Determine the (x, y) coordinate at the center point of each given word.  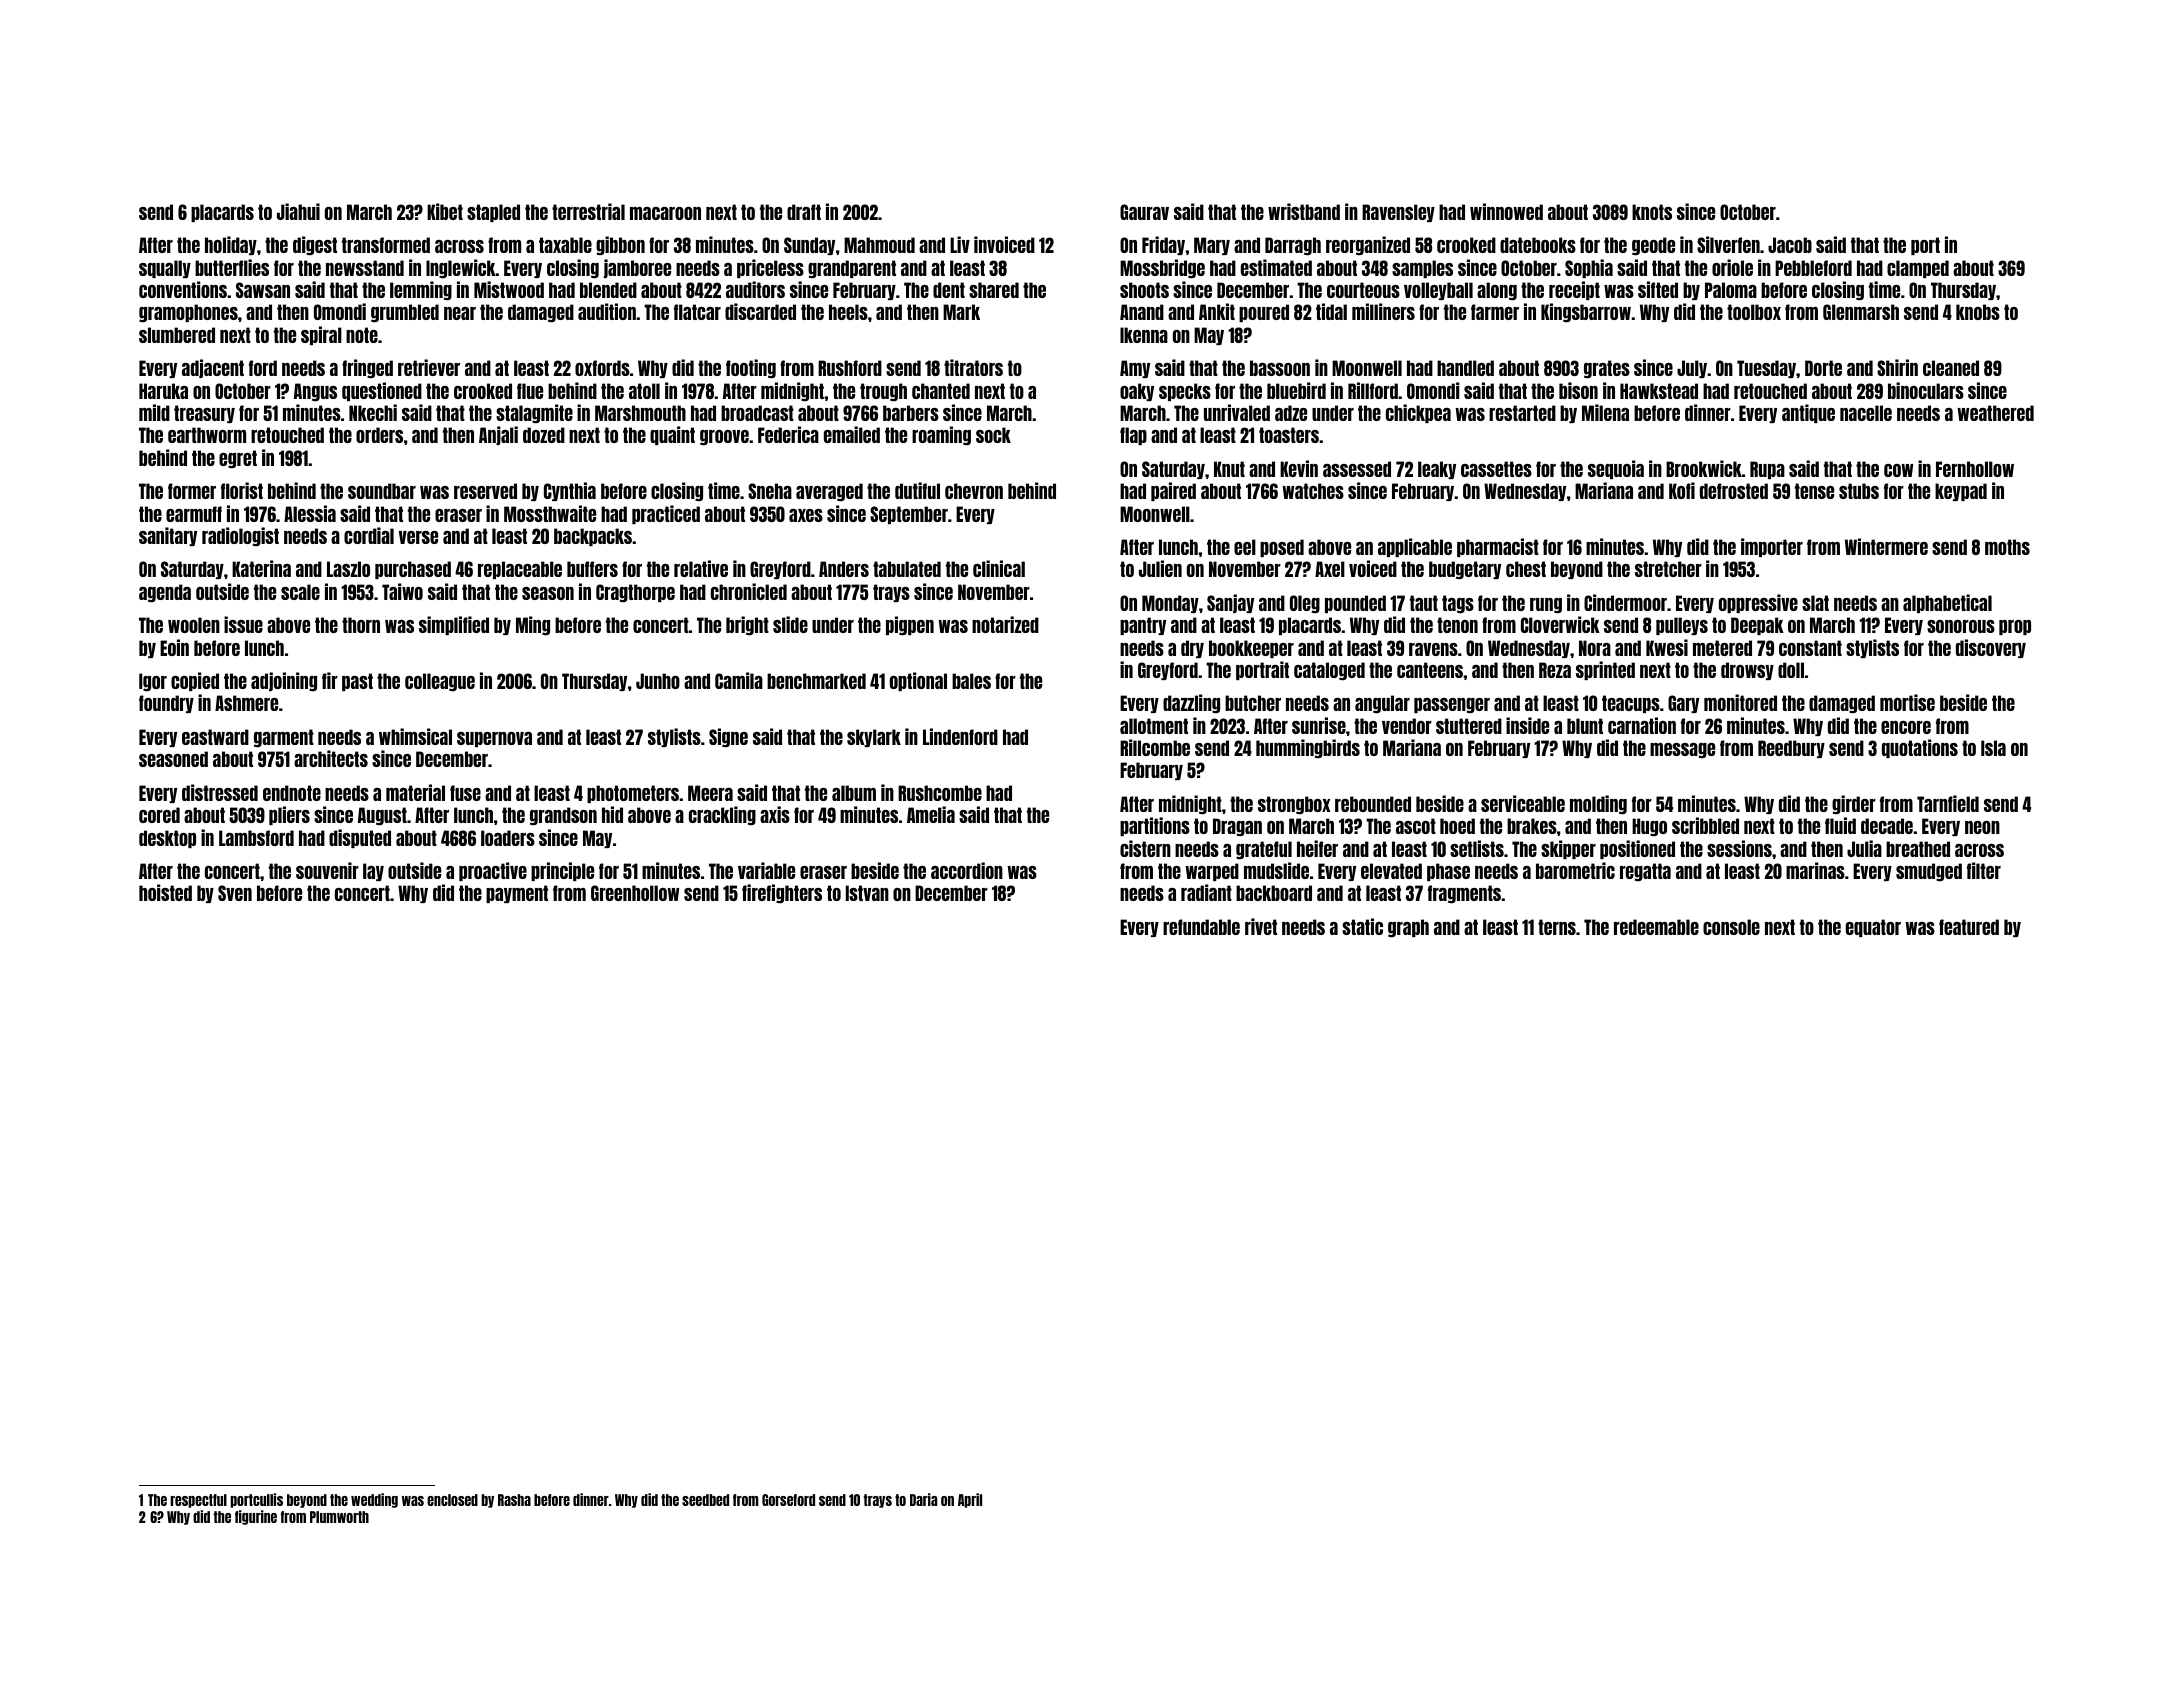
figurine (256, 1517)
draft (804, 212)
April (970, 1500)
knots (1652, 212)
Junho (658, 681)
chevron (974, 491)
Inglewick (461, 268)
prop (2015, 627)
